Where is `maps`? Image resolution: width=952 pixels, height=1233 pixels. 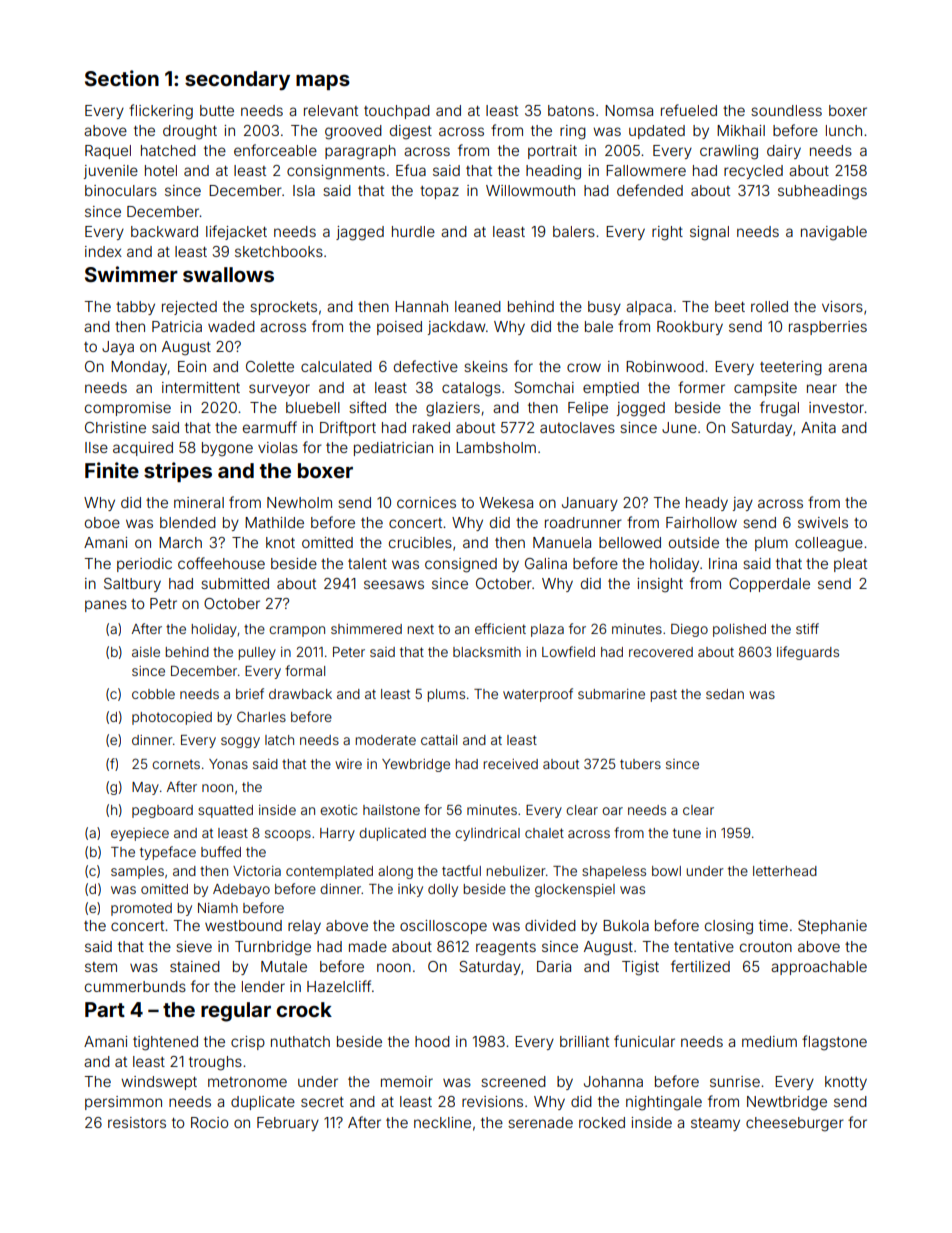
maps is located at coordinates (323, 82).
